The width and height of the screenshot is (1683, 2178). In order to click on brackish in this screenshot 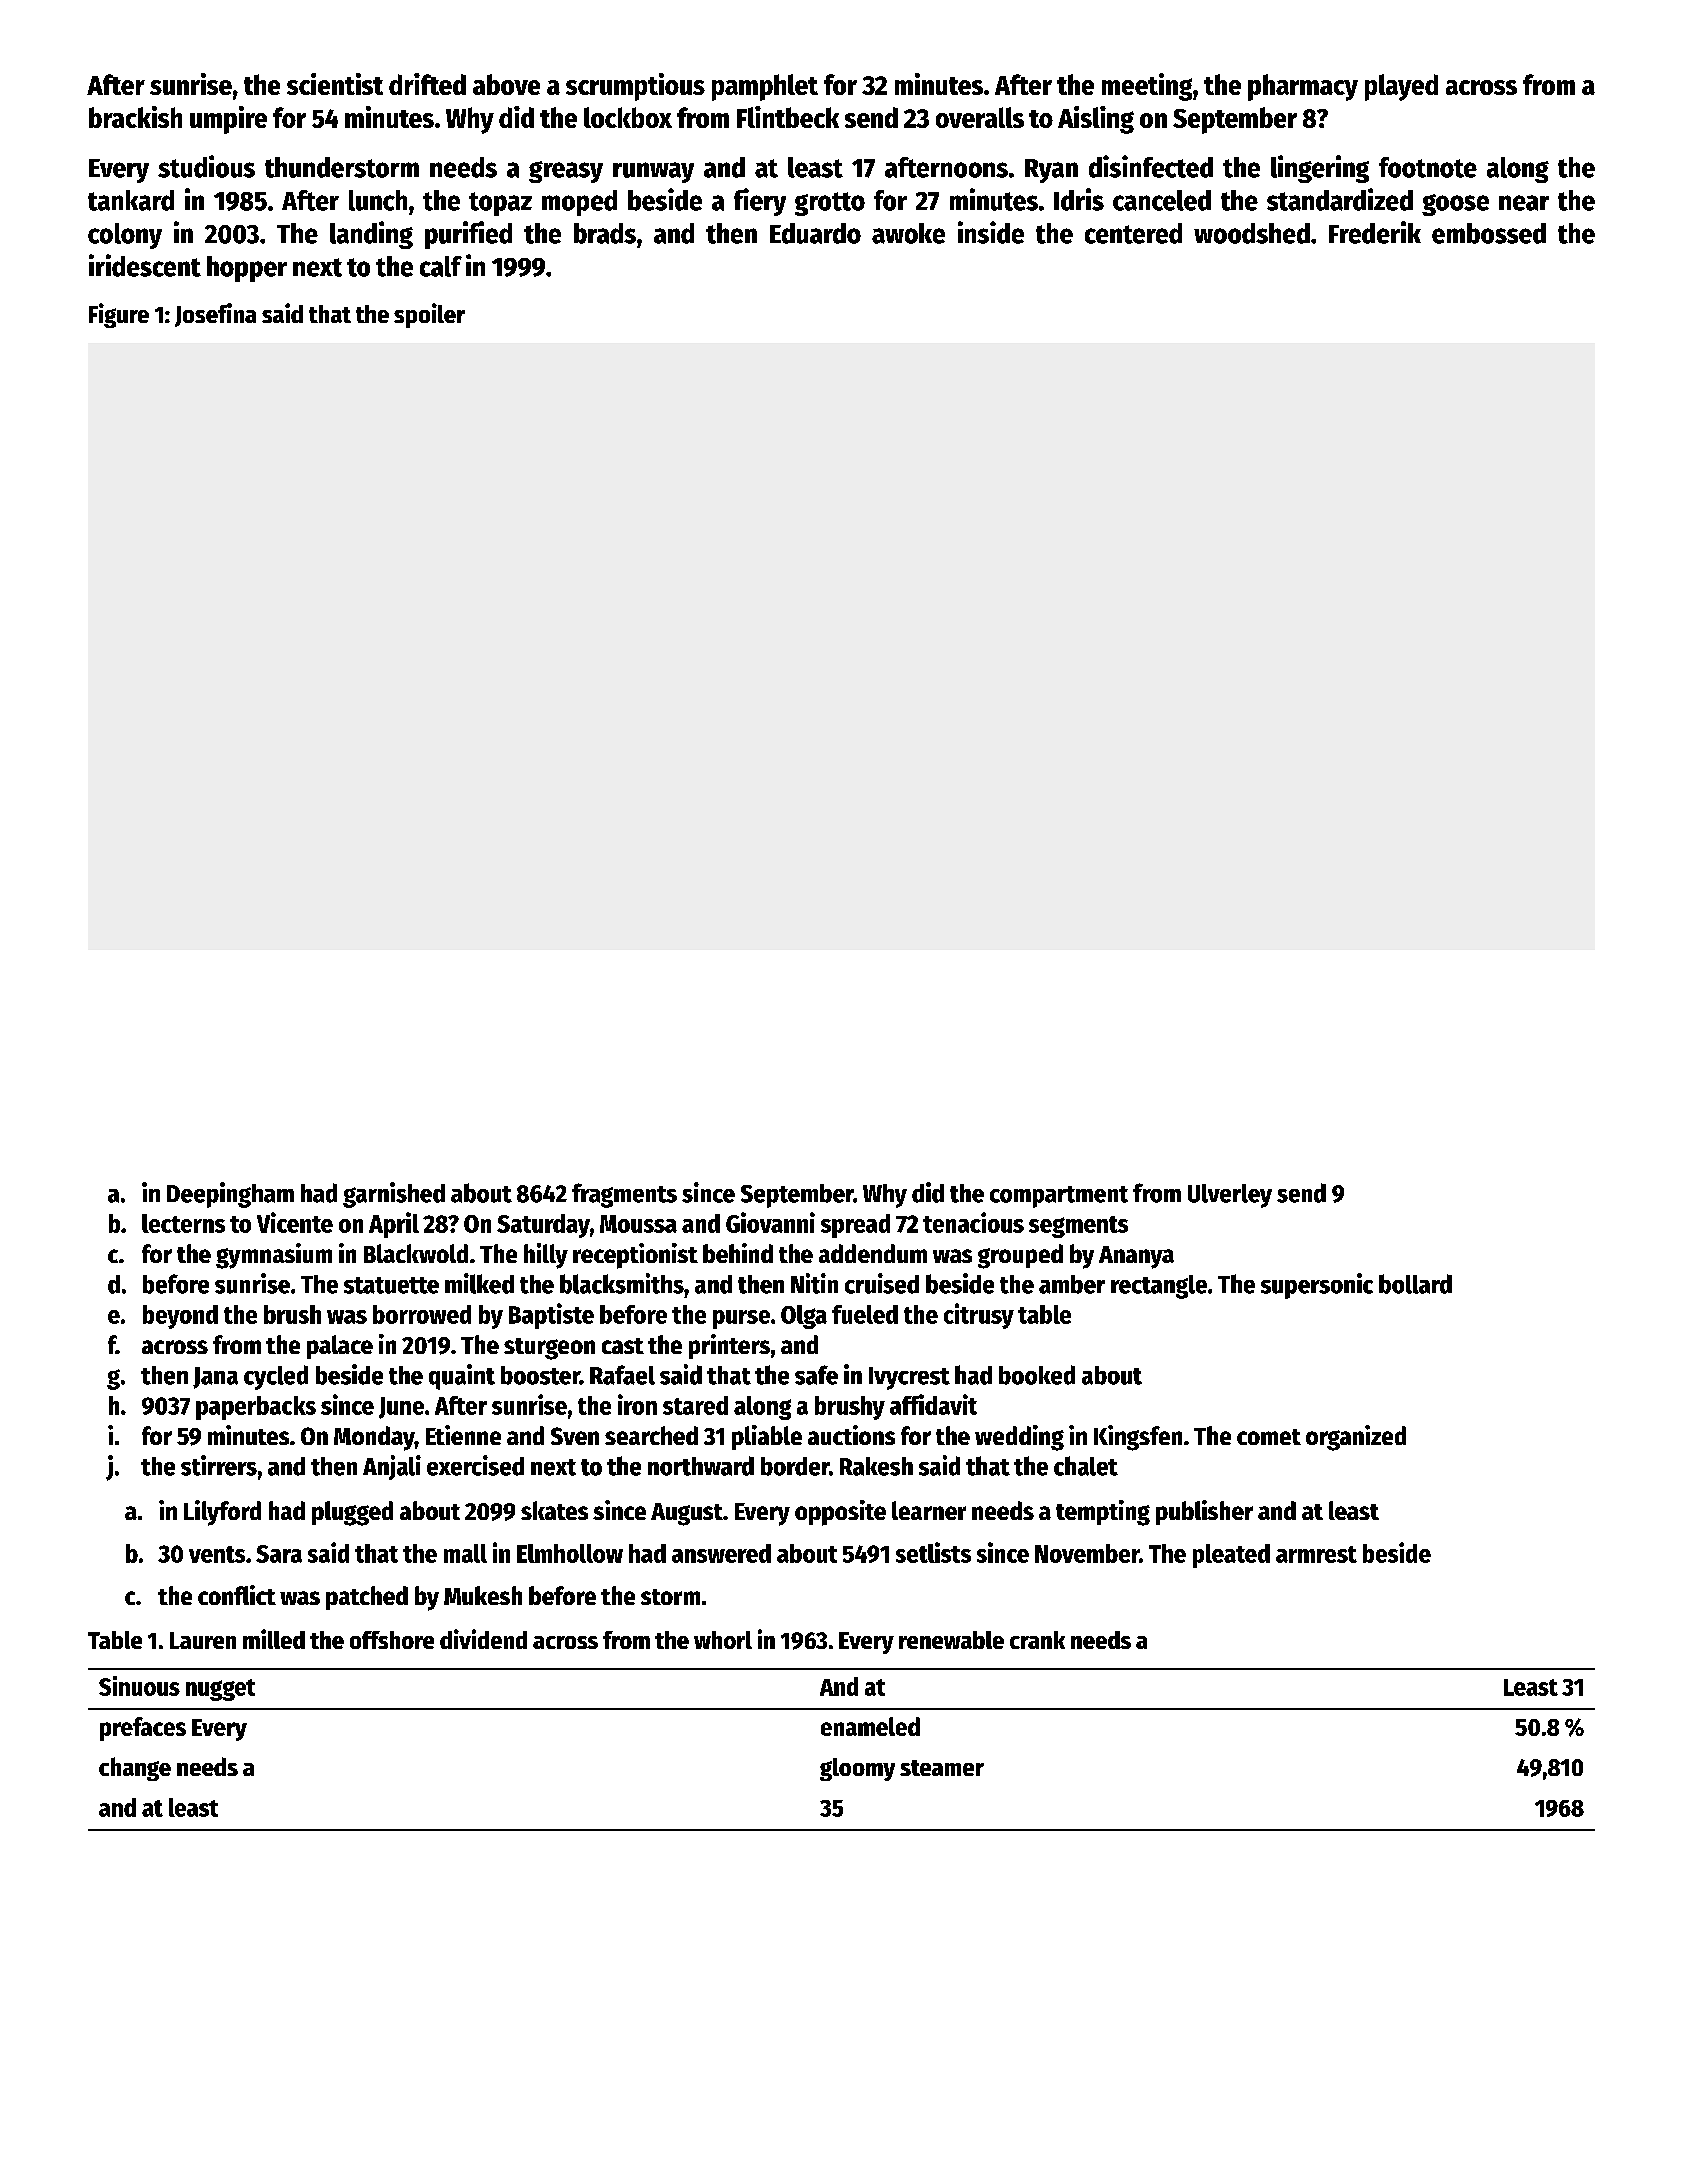, I will do `click(135, 117)`.
